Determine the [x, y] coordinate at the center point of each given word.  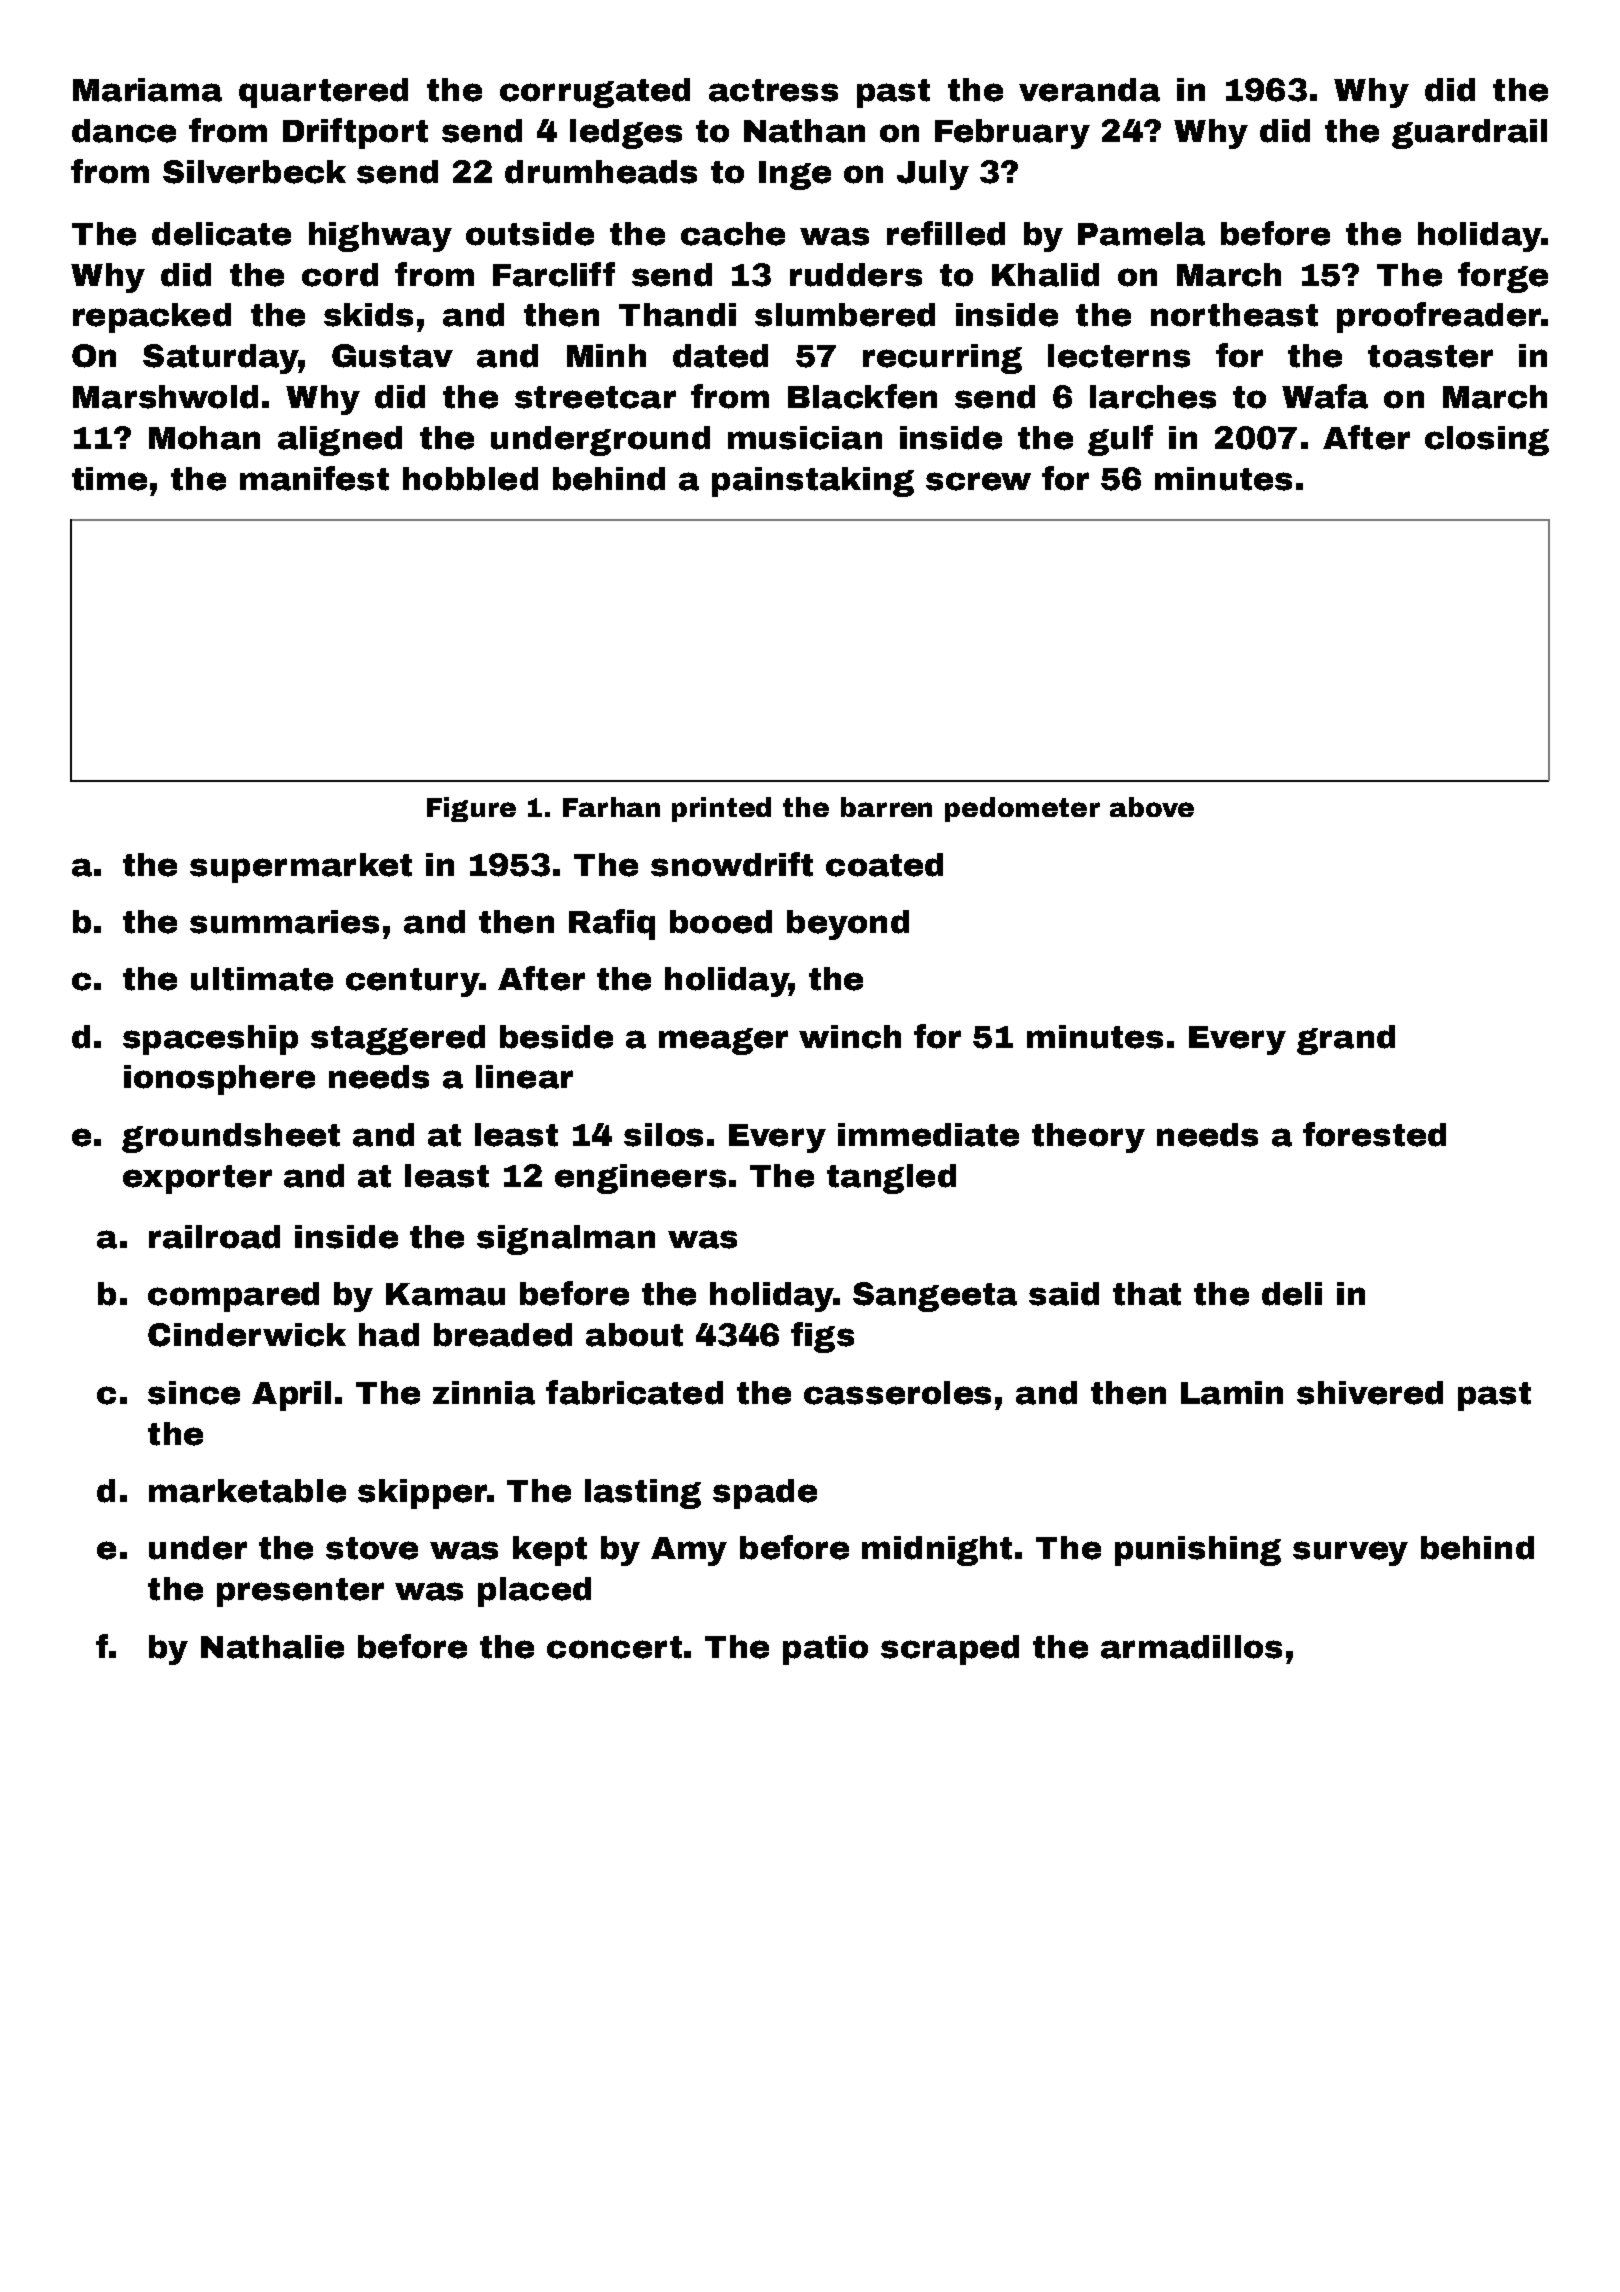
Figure [471, 809]
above [1152, 807]
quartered [323, 93]
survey [1350, 1553]
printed [721, 809]
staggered [398, 1040]
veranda [1089, 90]
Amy [689, 1551]
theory [1088, 1138]
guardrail [1469, 134]
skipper [422, 1494]
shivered [1370, 1393]
